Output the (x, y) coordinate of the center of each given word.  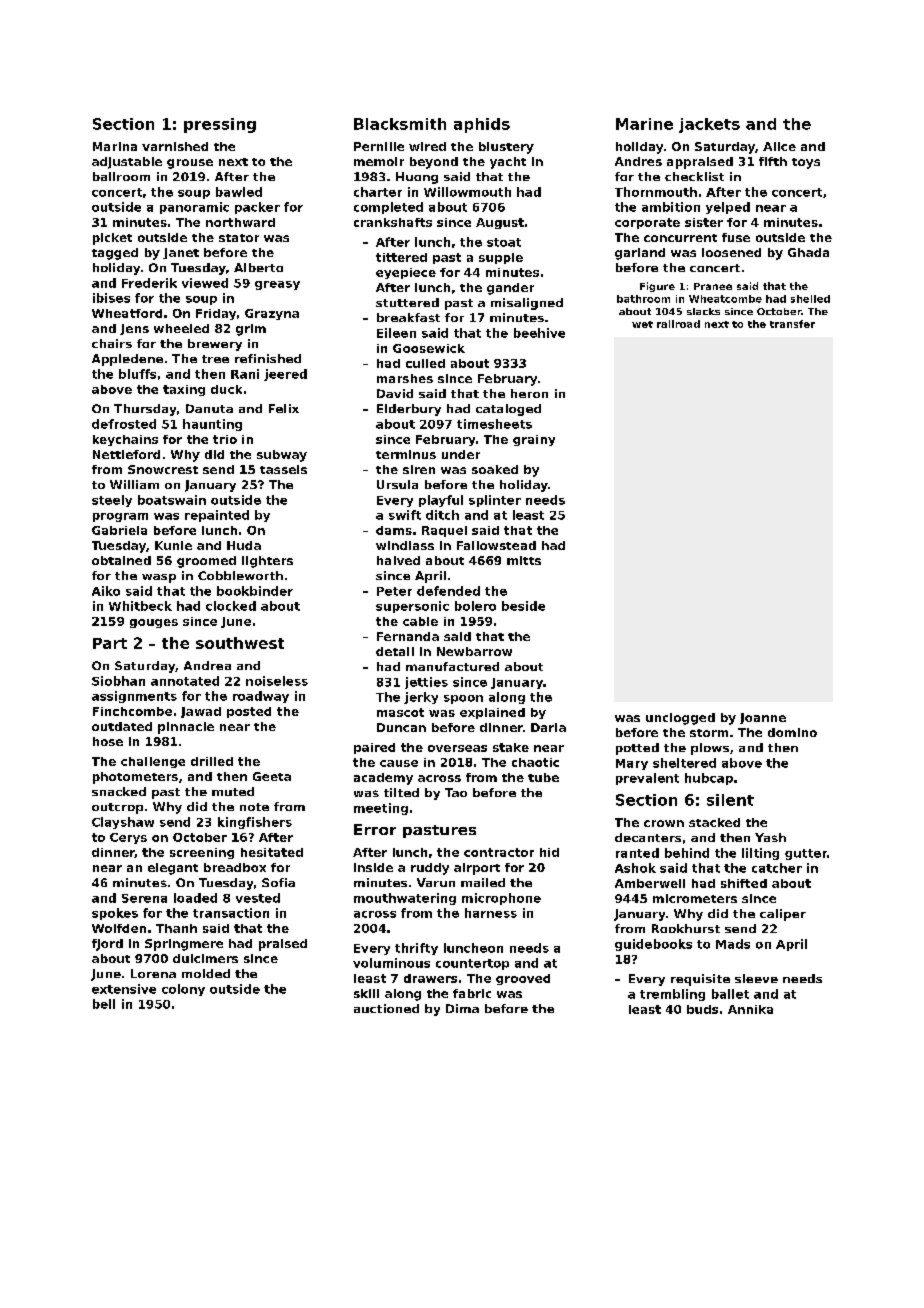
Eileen (396, 333)
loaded (195, 898)
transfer (792, 324)
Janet (181, 253)
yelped (728, 208)
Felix (284, 408)
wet (642, 324)
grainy (534, 440)
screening (202, 853)
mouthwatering (405, 899)
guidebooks (653, 945)
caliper (783, 915)
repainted (217, 516)
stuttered (407, 302)
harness (491, 913)
